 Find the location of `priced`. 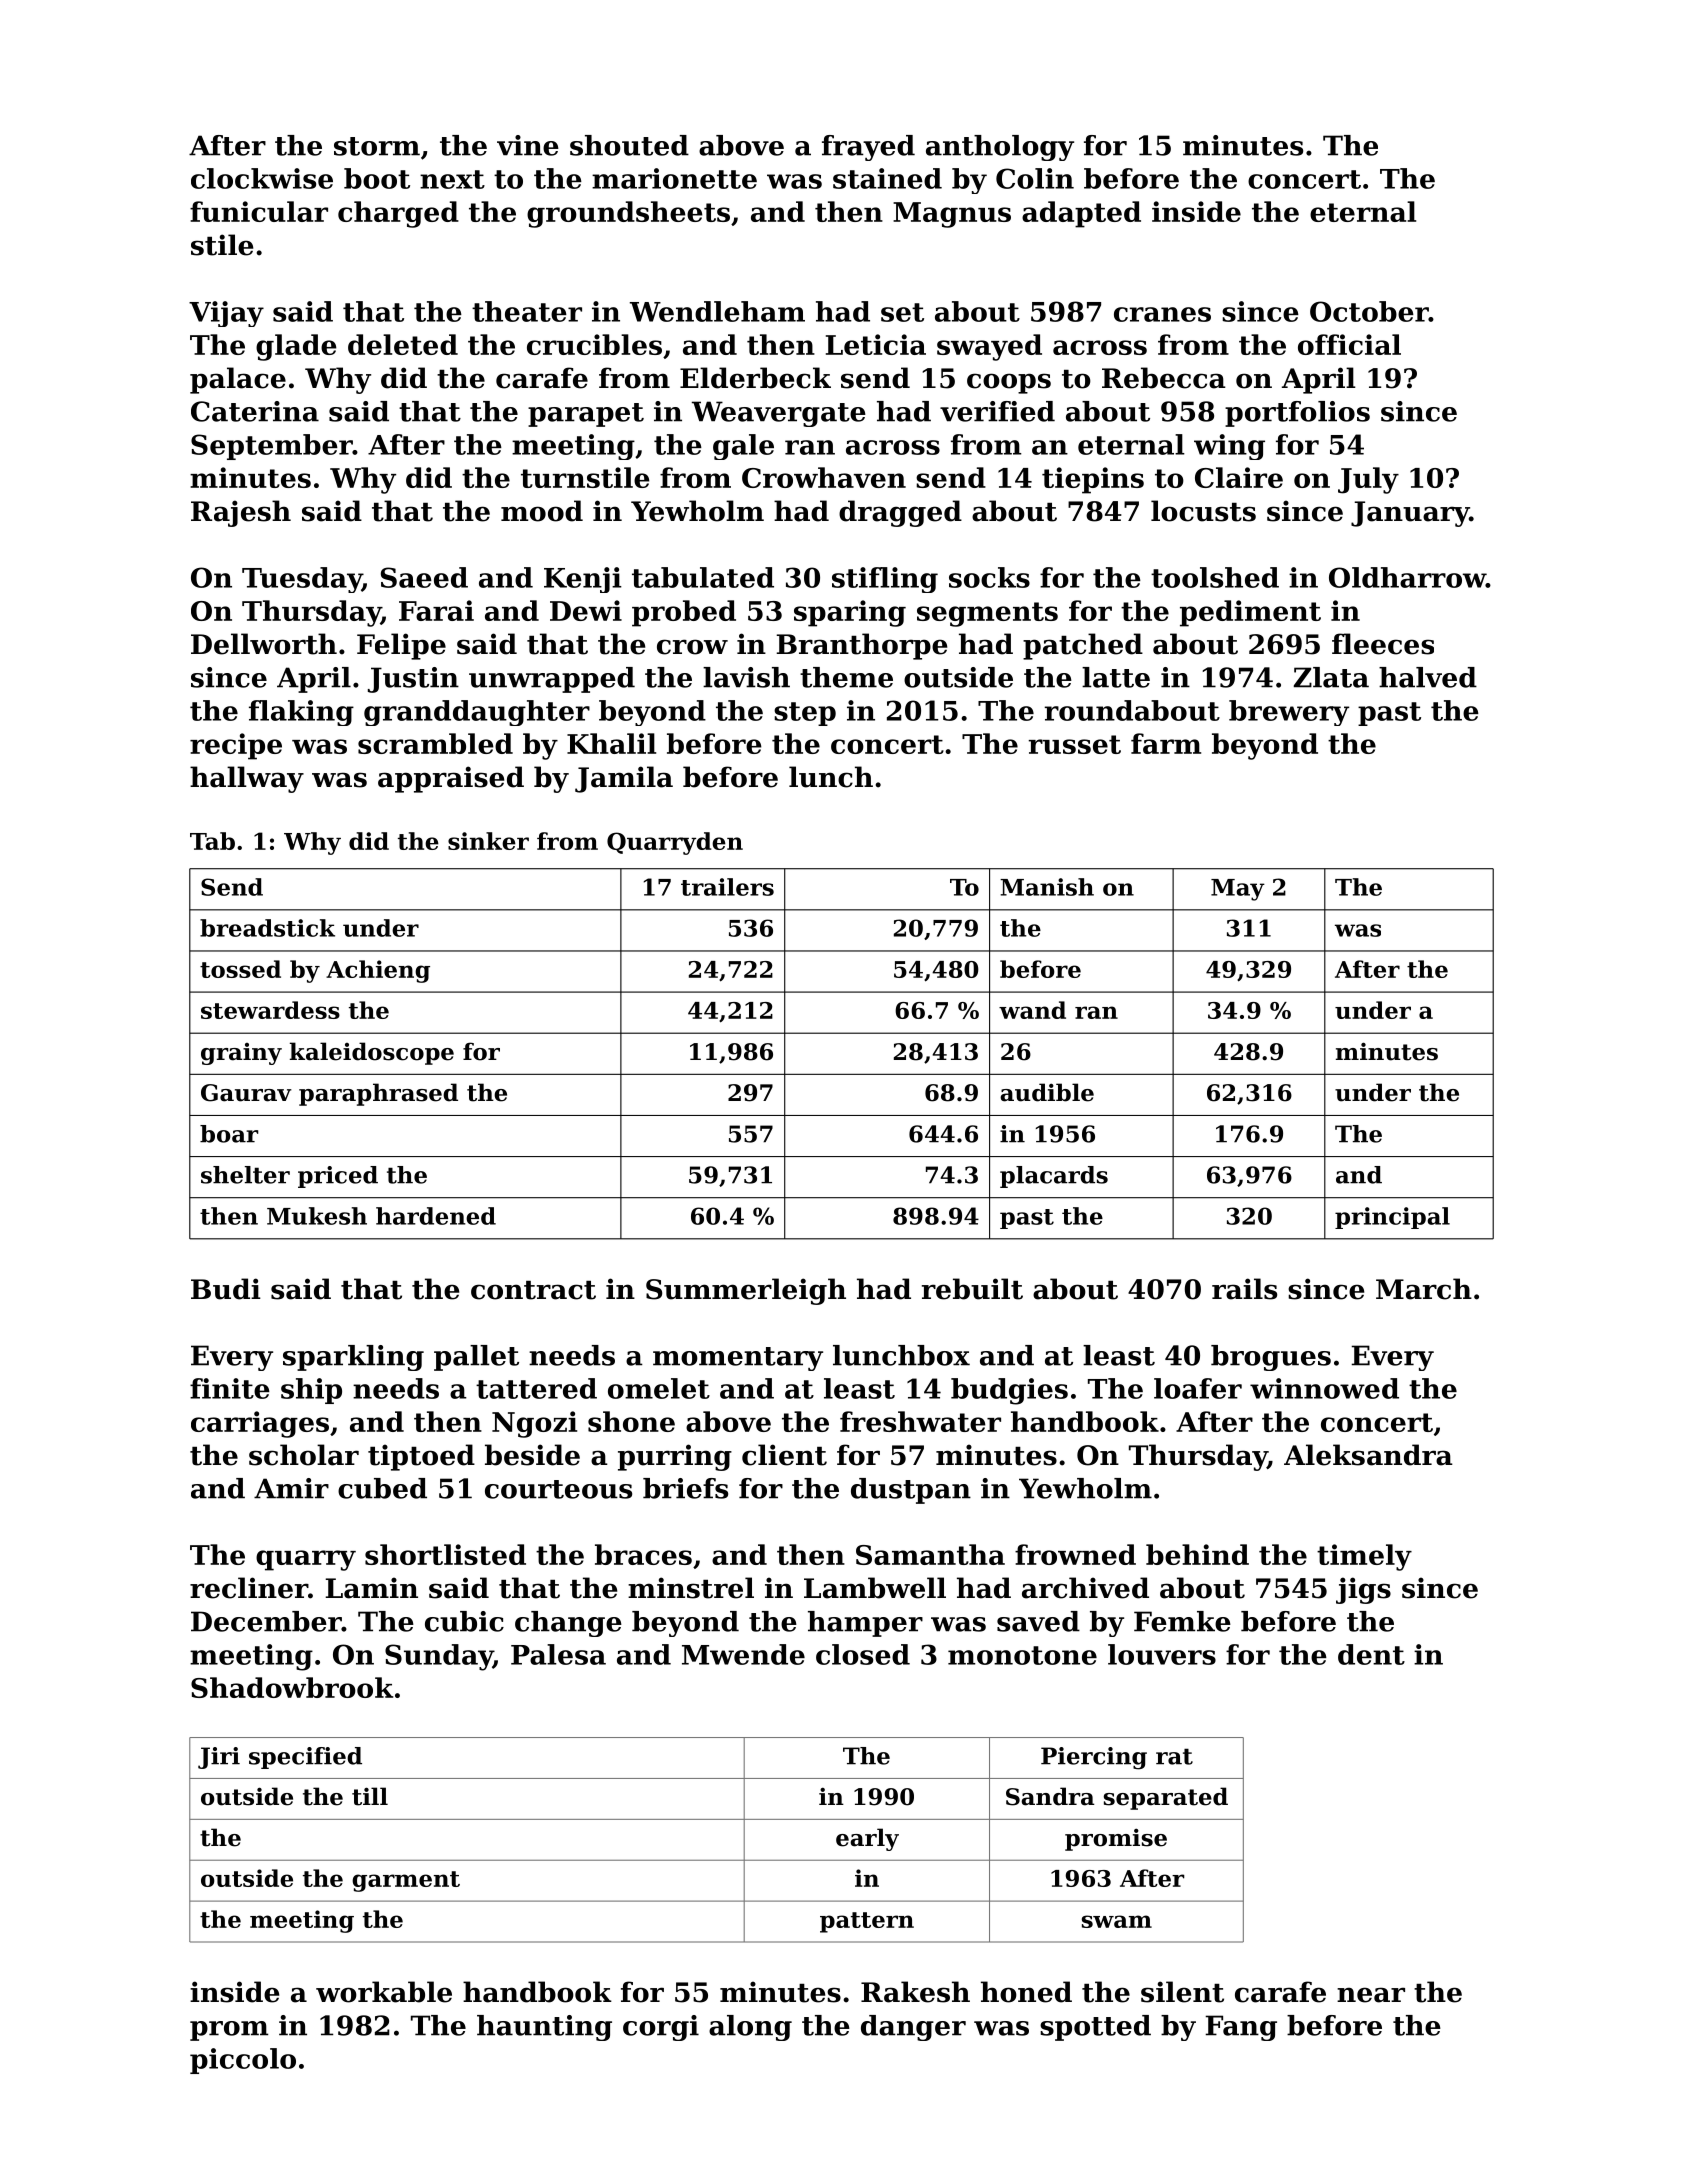

priced is located at coordinates (338, 1177).
